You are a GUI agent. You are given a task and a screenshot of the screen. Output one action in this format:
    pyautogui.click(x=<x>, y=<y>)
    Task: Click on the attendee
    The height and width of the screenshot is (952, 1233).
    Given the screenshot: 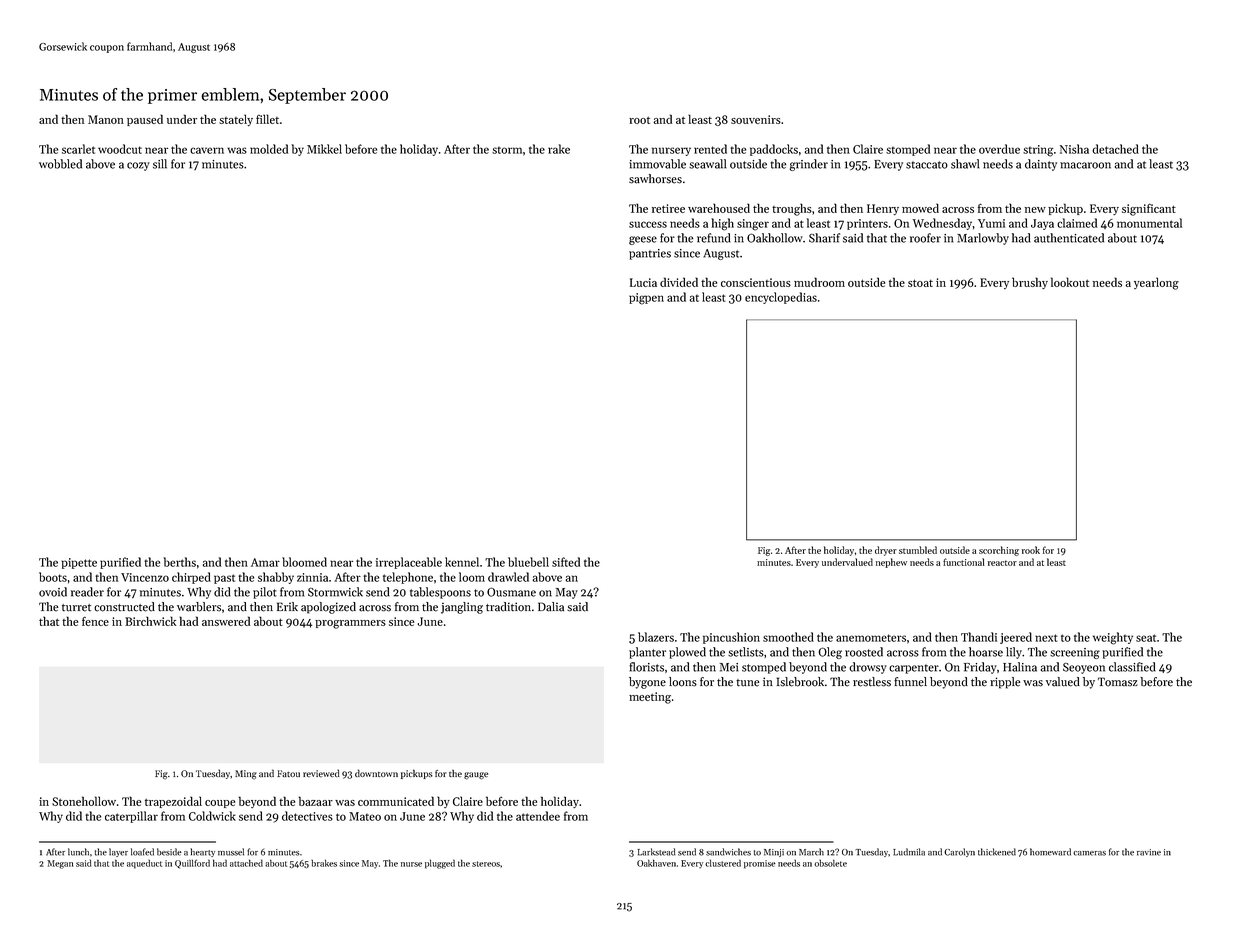 What is the action you would take?
    pyautogui.click(x=538, y=816)
